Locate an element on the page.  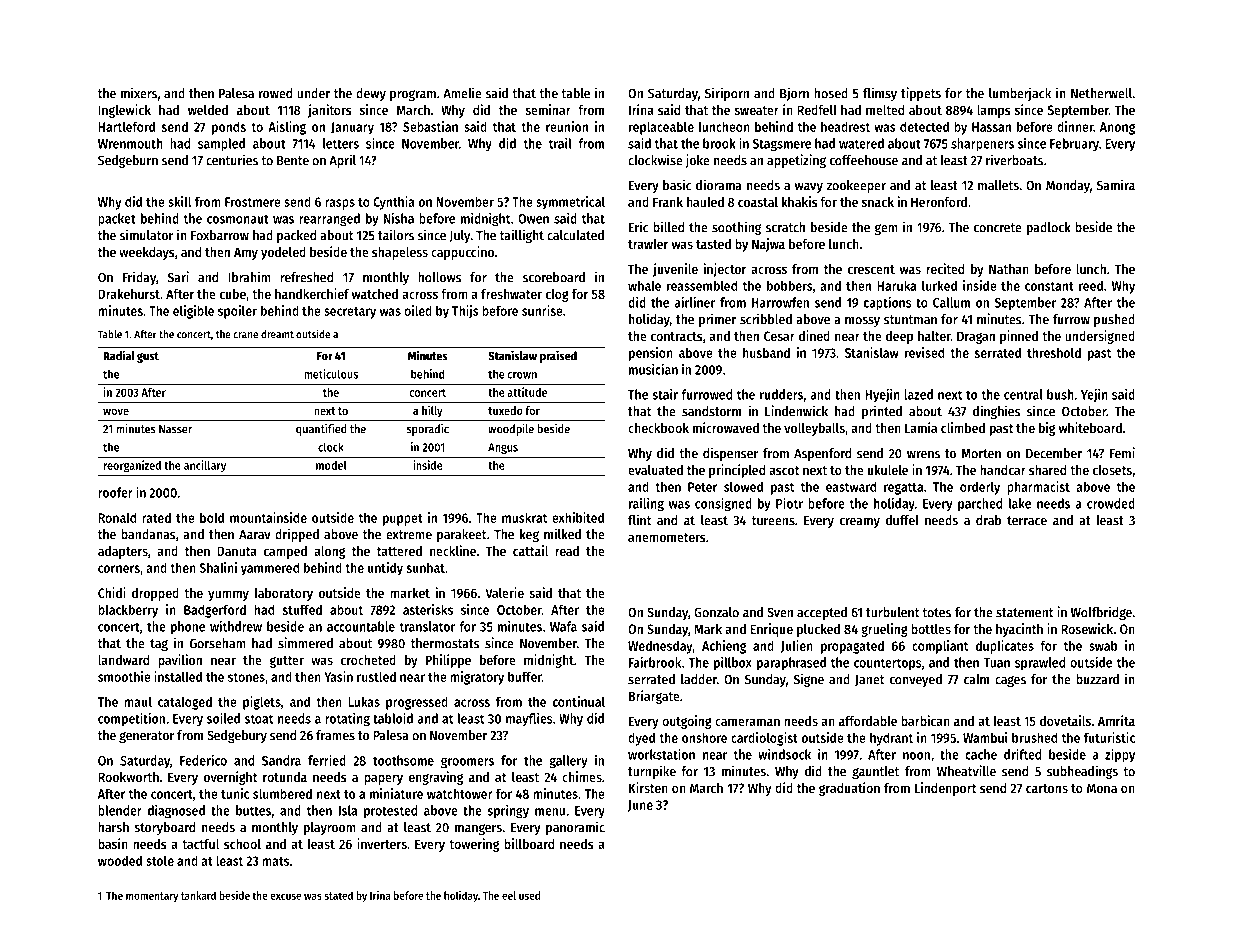
calculated is located at coordinates (575, 235).
